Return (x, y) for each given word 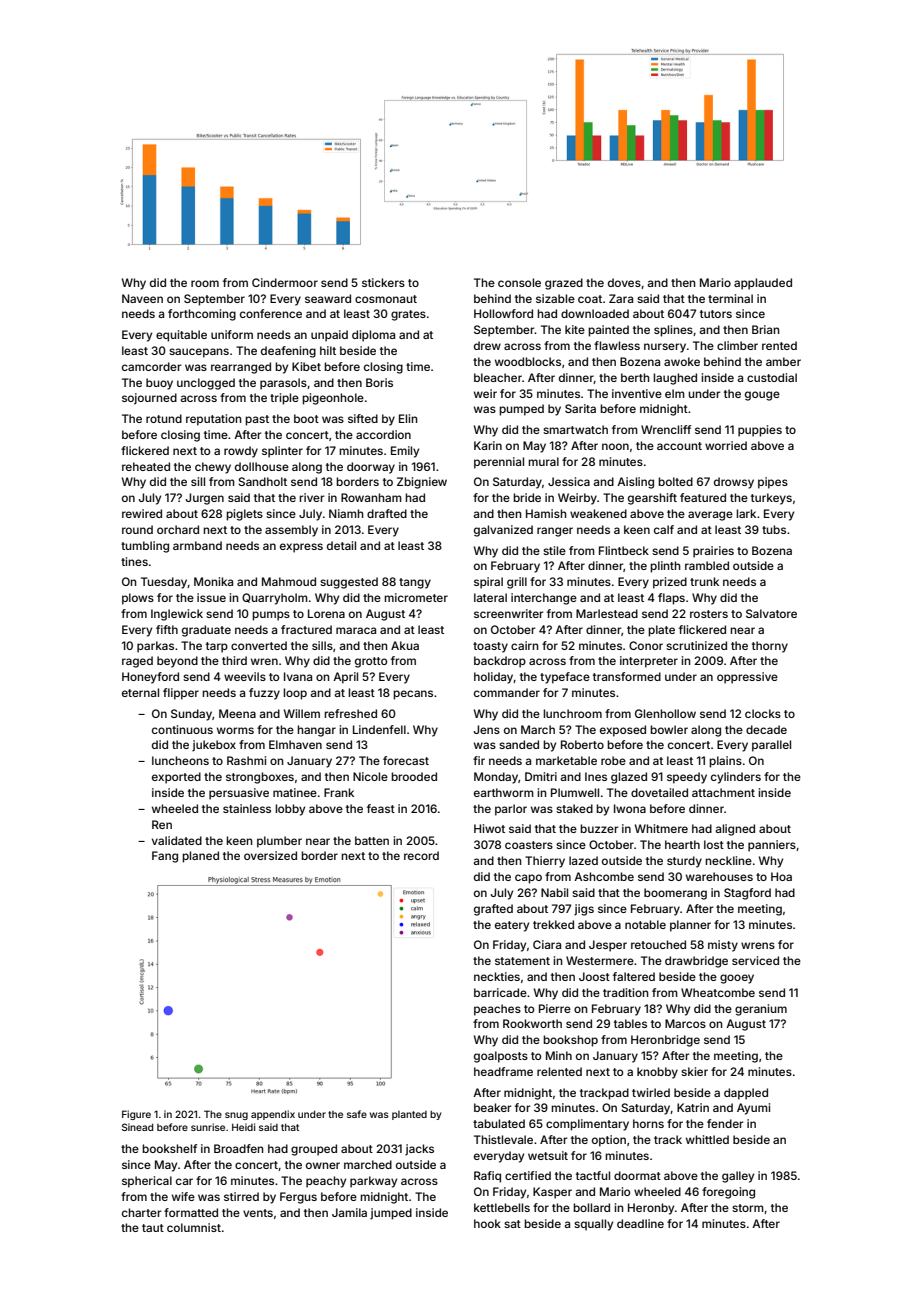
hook (487, 1223)
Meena (237, 713)
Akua (405, 645)
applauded (763, 284)
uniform (232, 334)
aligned (735, 830)
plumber (279, 842)
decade (766, 729)
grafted (493, 910)
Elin (408, 418)
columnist (194, 1227)
